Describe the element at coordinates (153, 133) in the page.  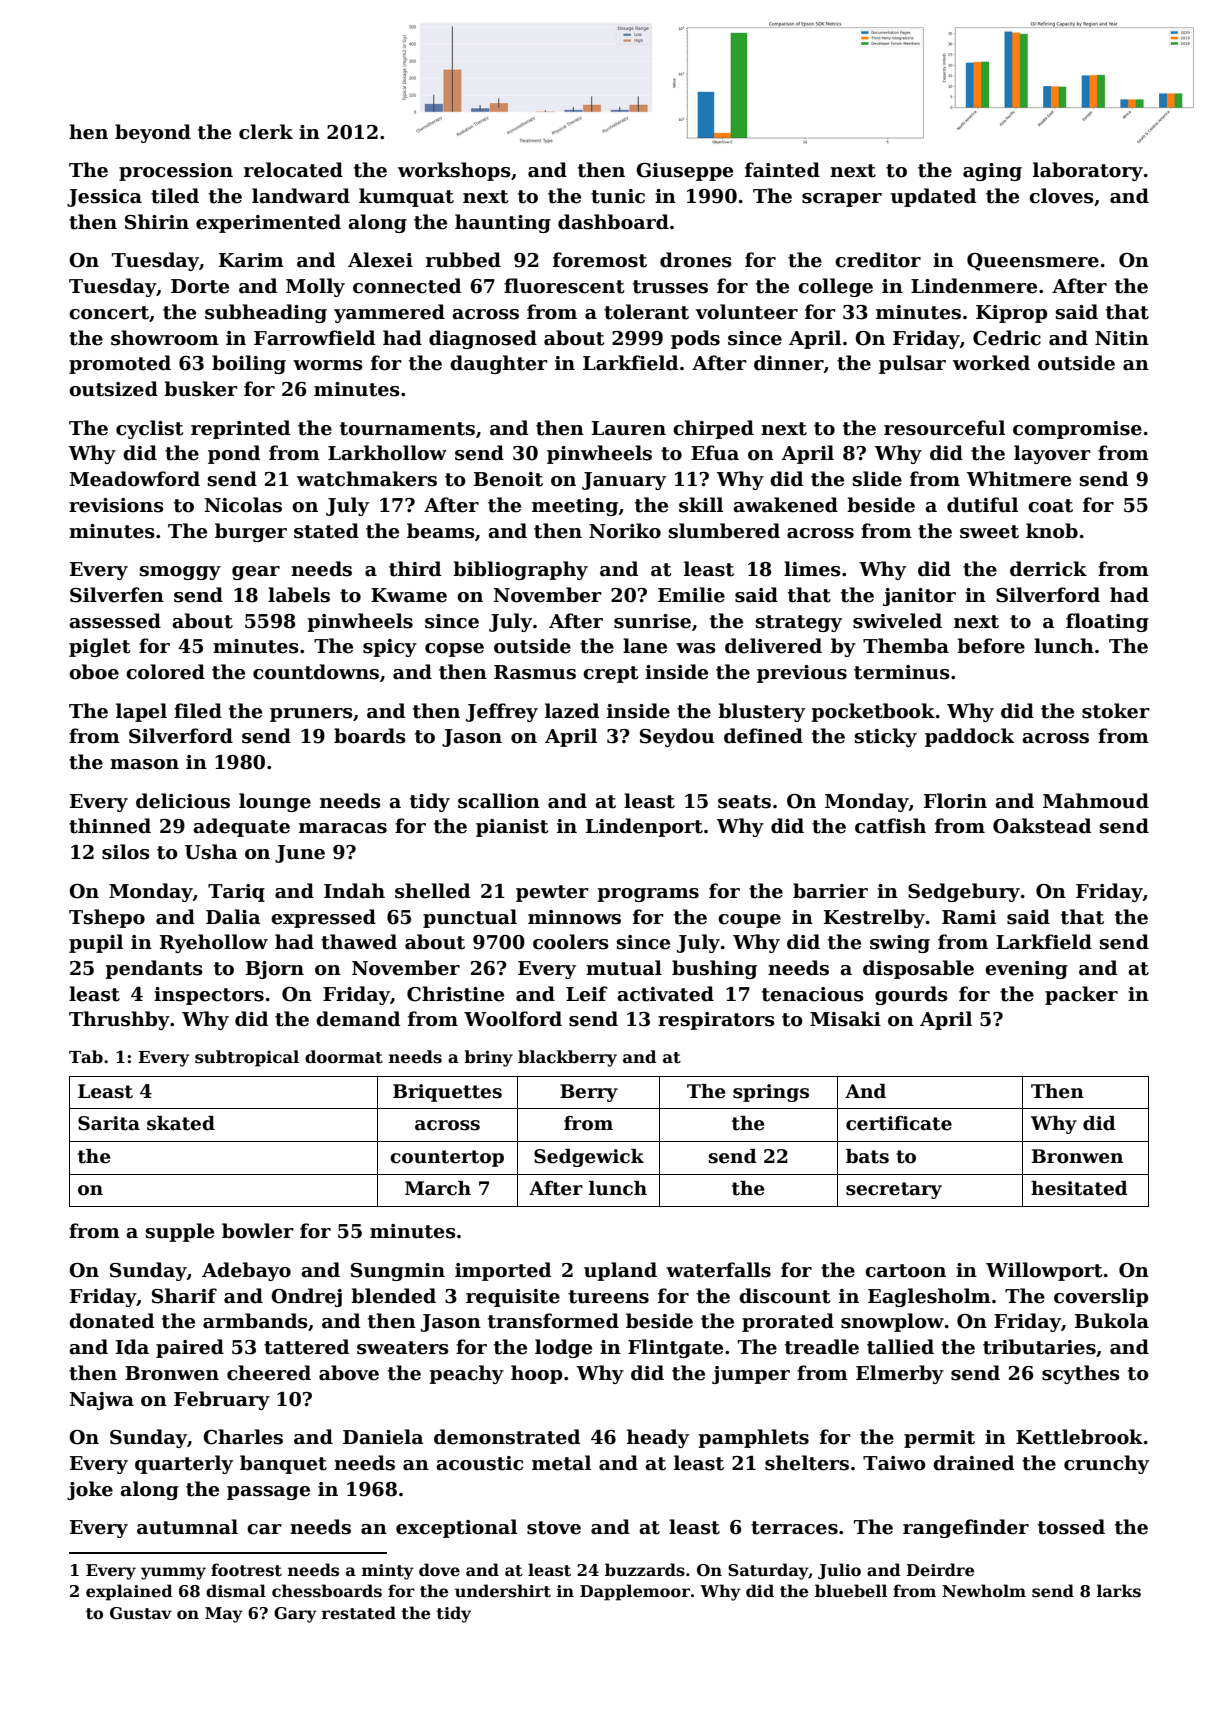
I see `beyond` at that location.
